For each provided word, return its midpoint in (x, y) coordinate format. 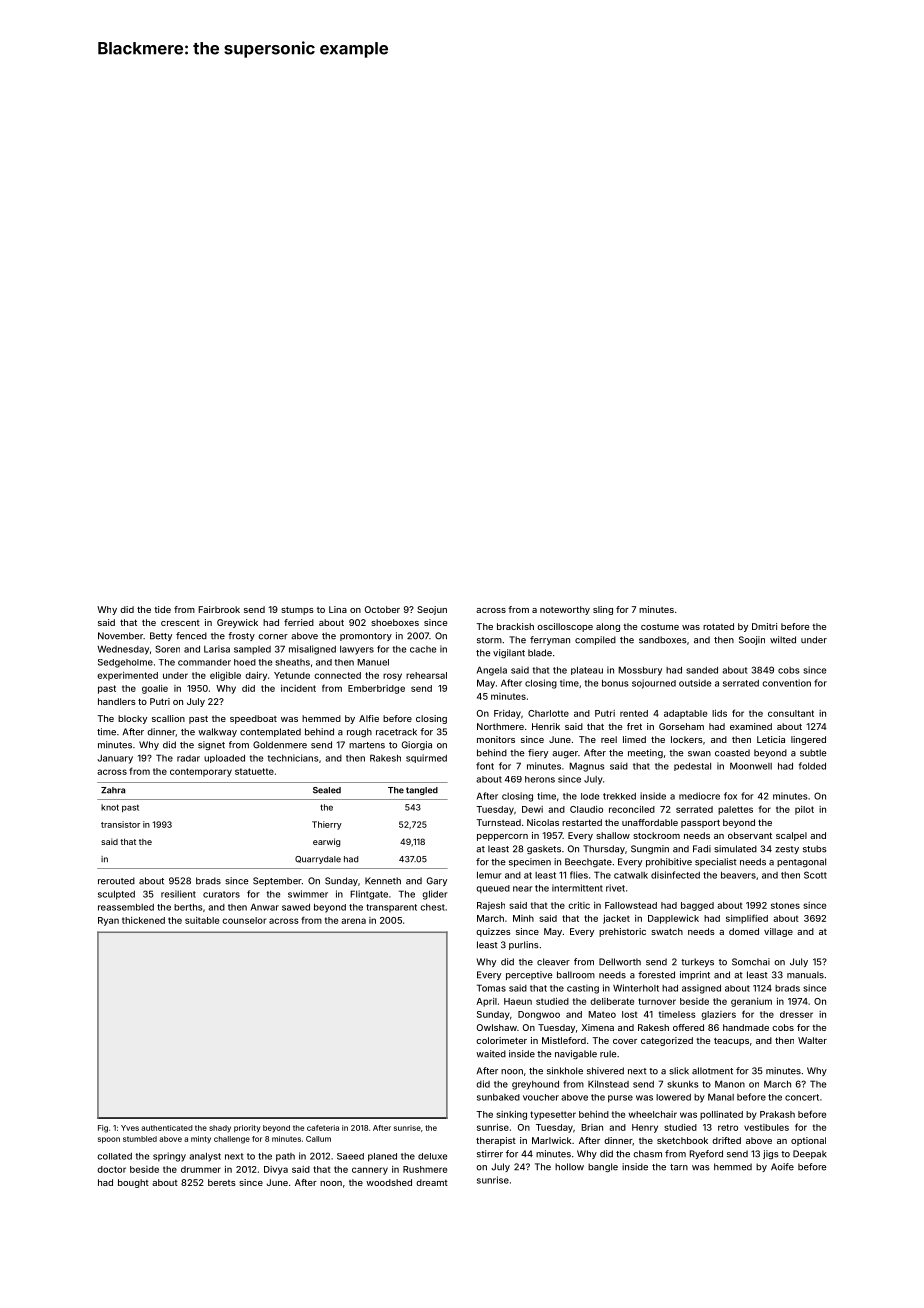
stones (785, 905)
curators (221, 894)
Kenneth (383, 881)
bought (133, 1183)
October (382, 609)
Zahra (113, 790)
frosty (241, 636)
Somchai (751, 962)
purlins (524, 945)
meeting (645, 753)
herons (540, 779)
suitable (202, 920)
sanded (702, 670)
